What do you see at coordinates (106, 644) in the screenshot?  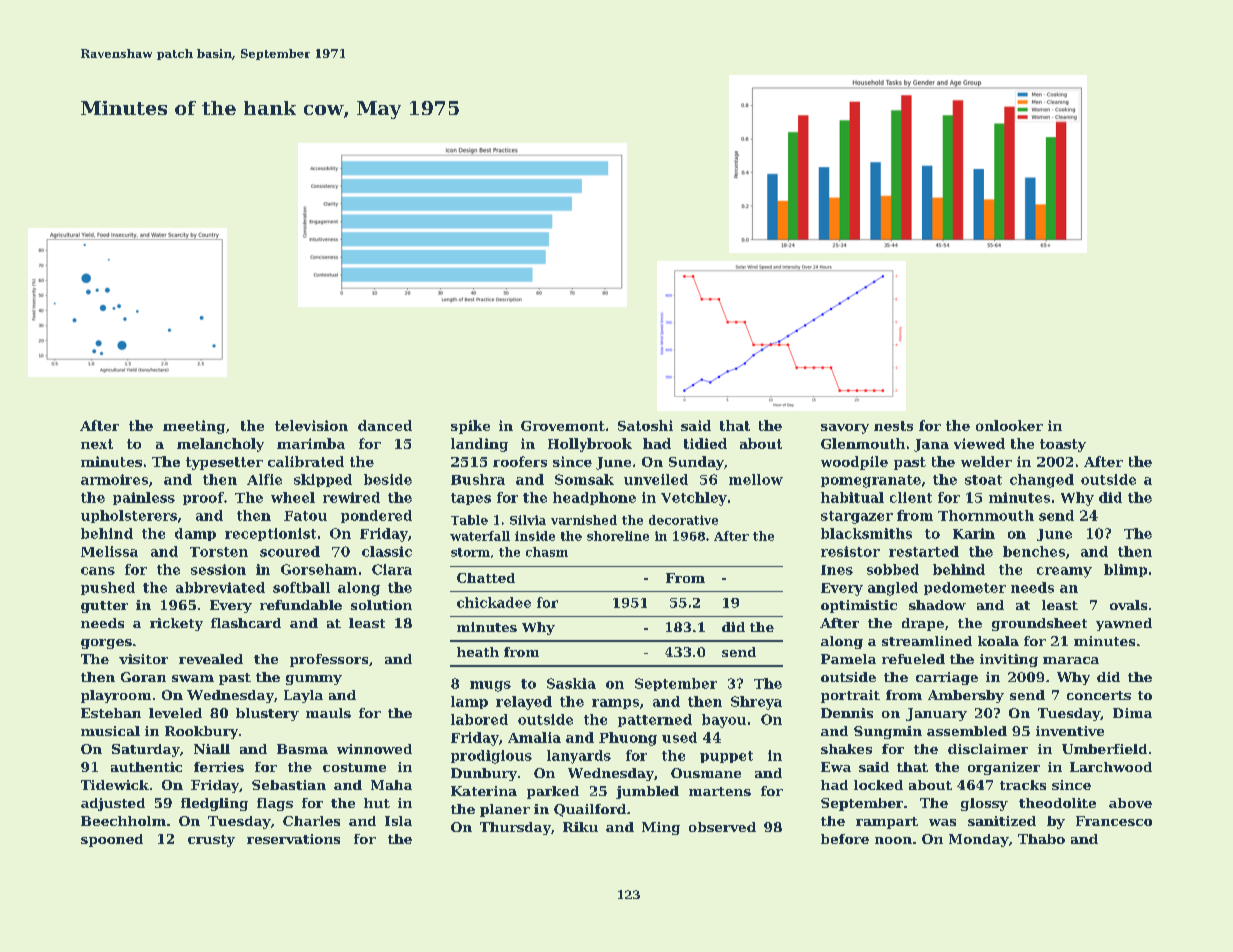 I see `gorges` at bounding box center [106, 644].
